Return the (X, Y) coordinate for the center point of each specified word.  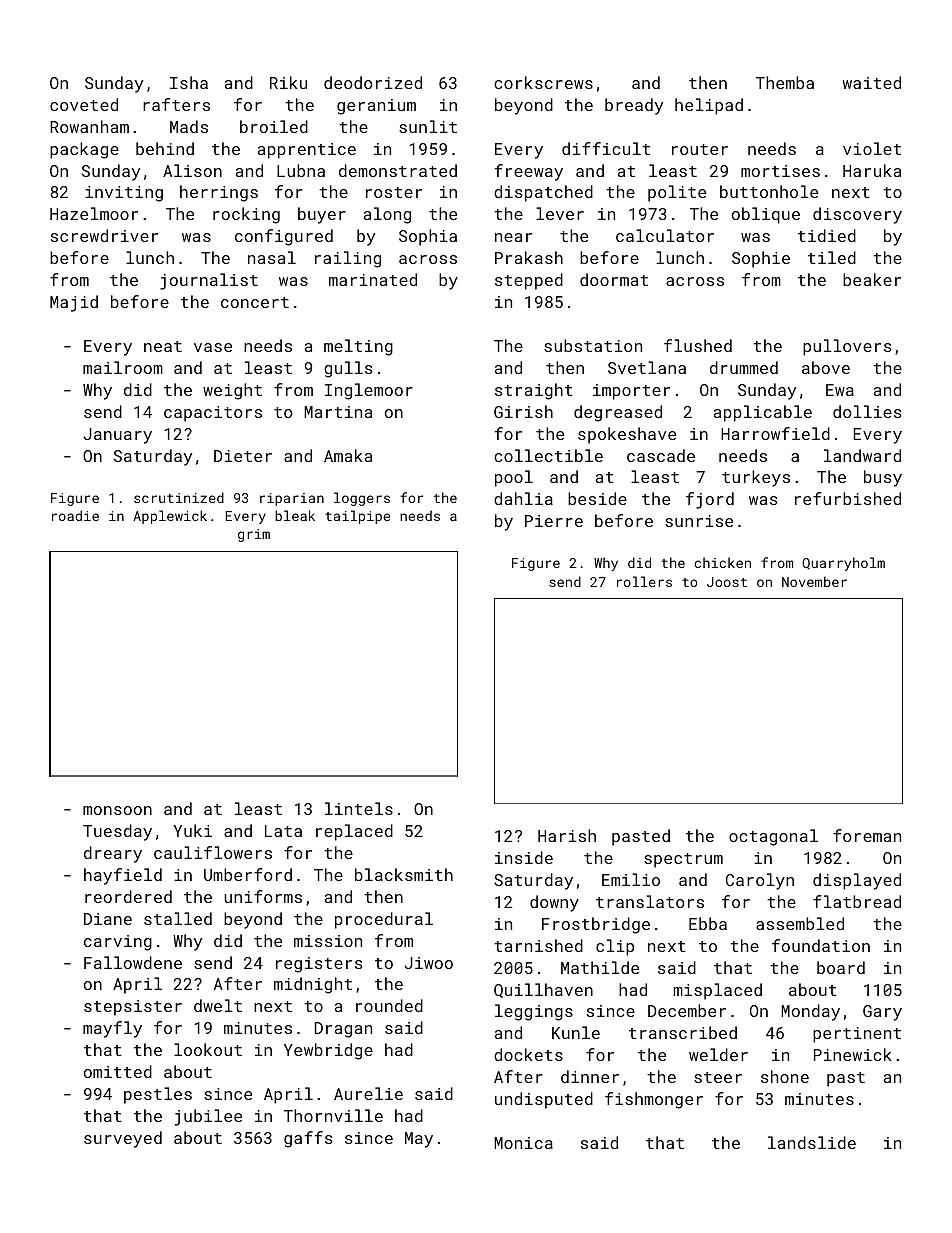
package (84, 150)
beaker (872, 279)
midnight (313, 985)
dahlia (523, 498)
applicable (763, 413)
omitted (118, 1071)
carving (118, 943)
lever (560, 213)
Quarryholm (843, 564)
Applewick (170, 517)
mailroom (123, 367)
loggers (362, 499)
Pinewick (853, 1054)
